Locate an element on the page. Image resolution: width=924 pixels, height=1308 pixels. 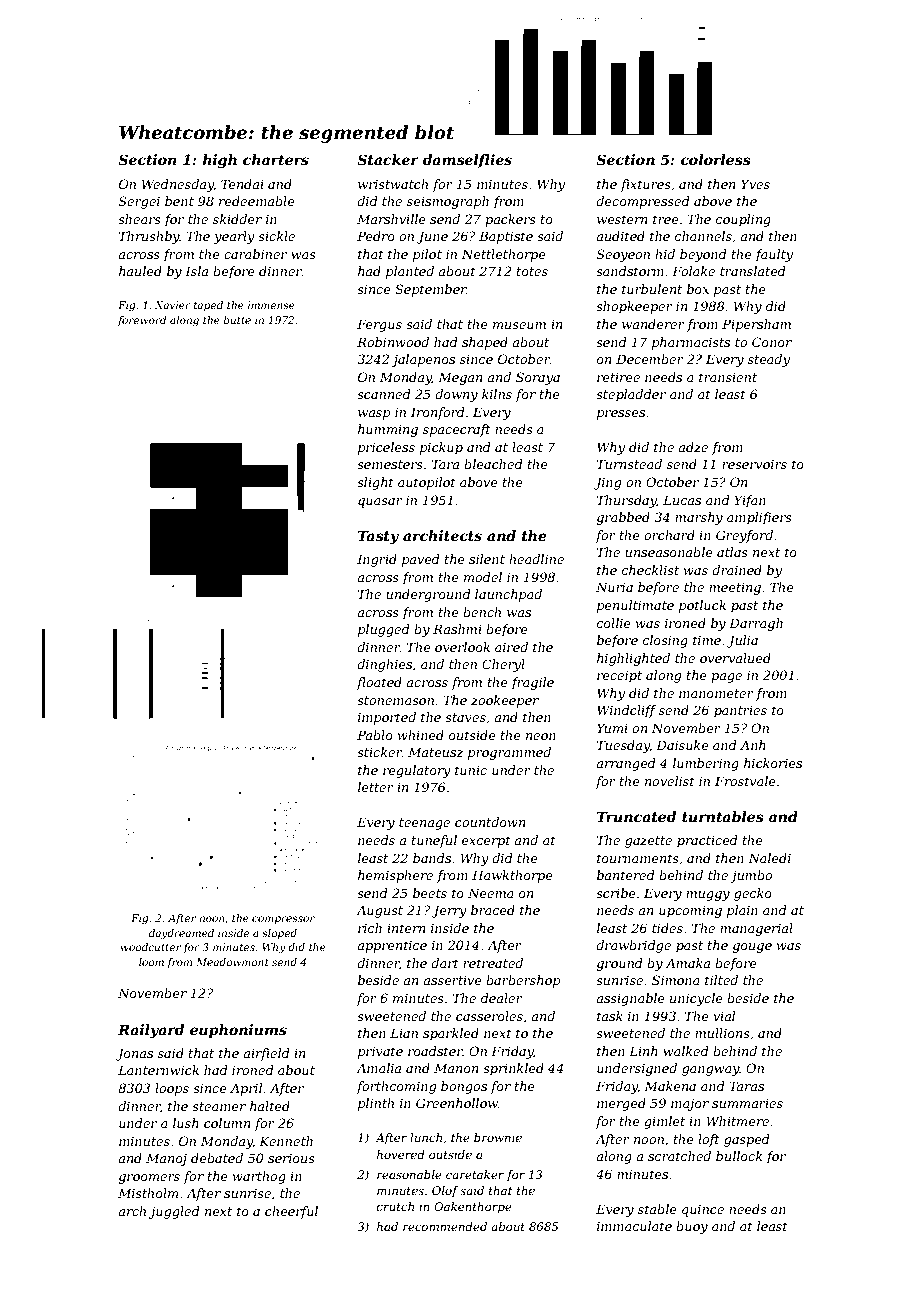
Oakenthorpe is located at coordinates (473, 1208).
